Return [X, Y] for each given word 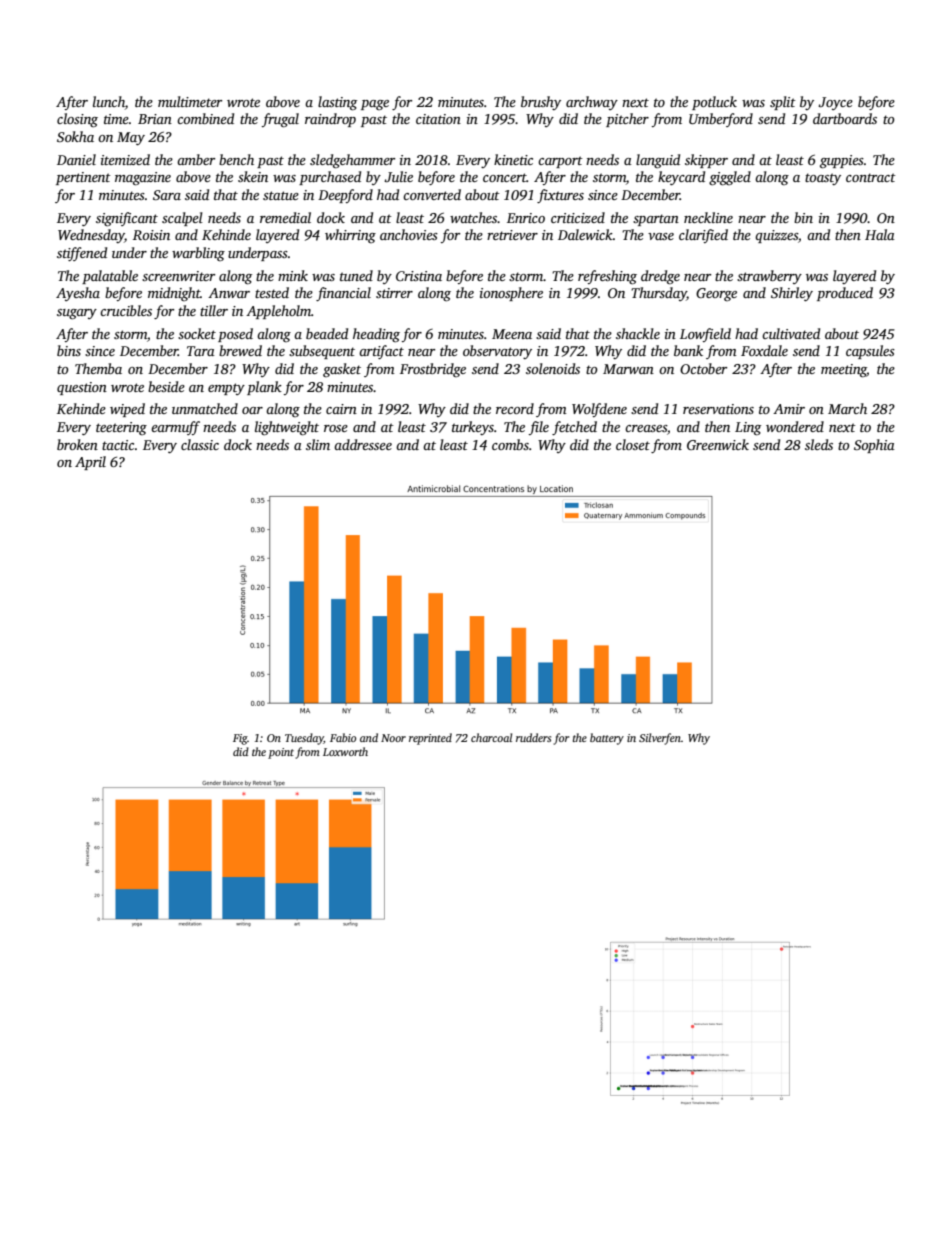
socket [197, 333]
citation [438, 119]
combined [205, 118]
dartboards [845, 118]
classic [200, 444]
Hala [880, 234]
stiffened [82, 254]
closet [633, 444]
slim [318, 444]
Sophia [874, 446]
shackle [638, 333]
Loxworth [345, 751]
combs [510, 444]
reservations [718, 409]
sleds [819, 444]
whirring [350, 236]
